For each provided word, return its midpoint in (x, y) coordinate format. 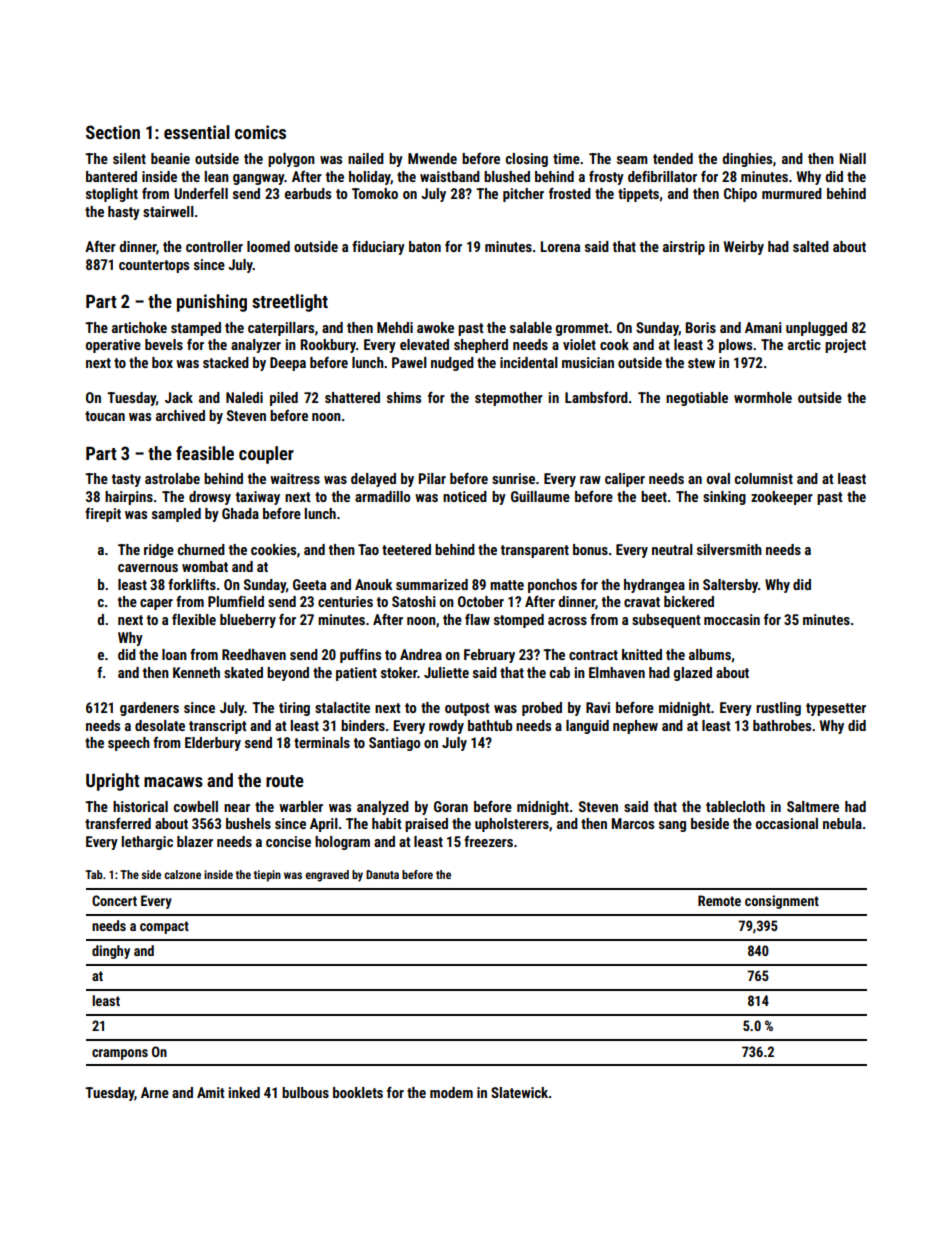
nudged (452, 364)
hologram (342, 843)
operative (113, 346)
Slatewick (519, 1092)
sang (672, 826)
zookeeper (782, 498)
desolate (160, 725)
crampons (120, 1054)
